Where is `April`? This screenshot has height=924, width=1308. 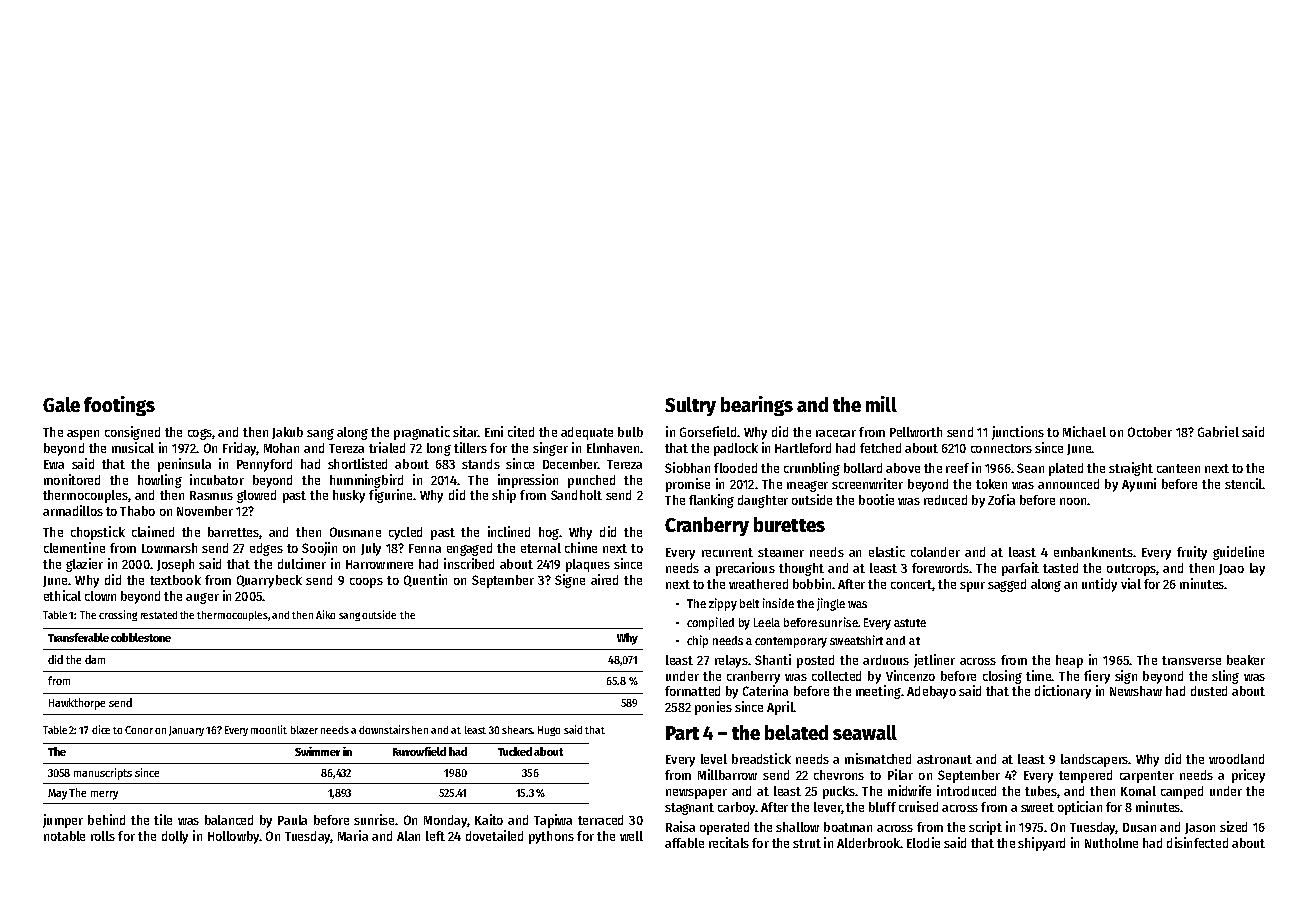
April is located at coordinates (780, 708).
